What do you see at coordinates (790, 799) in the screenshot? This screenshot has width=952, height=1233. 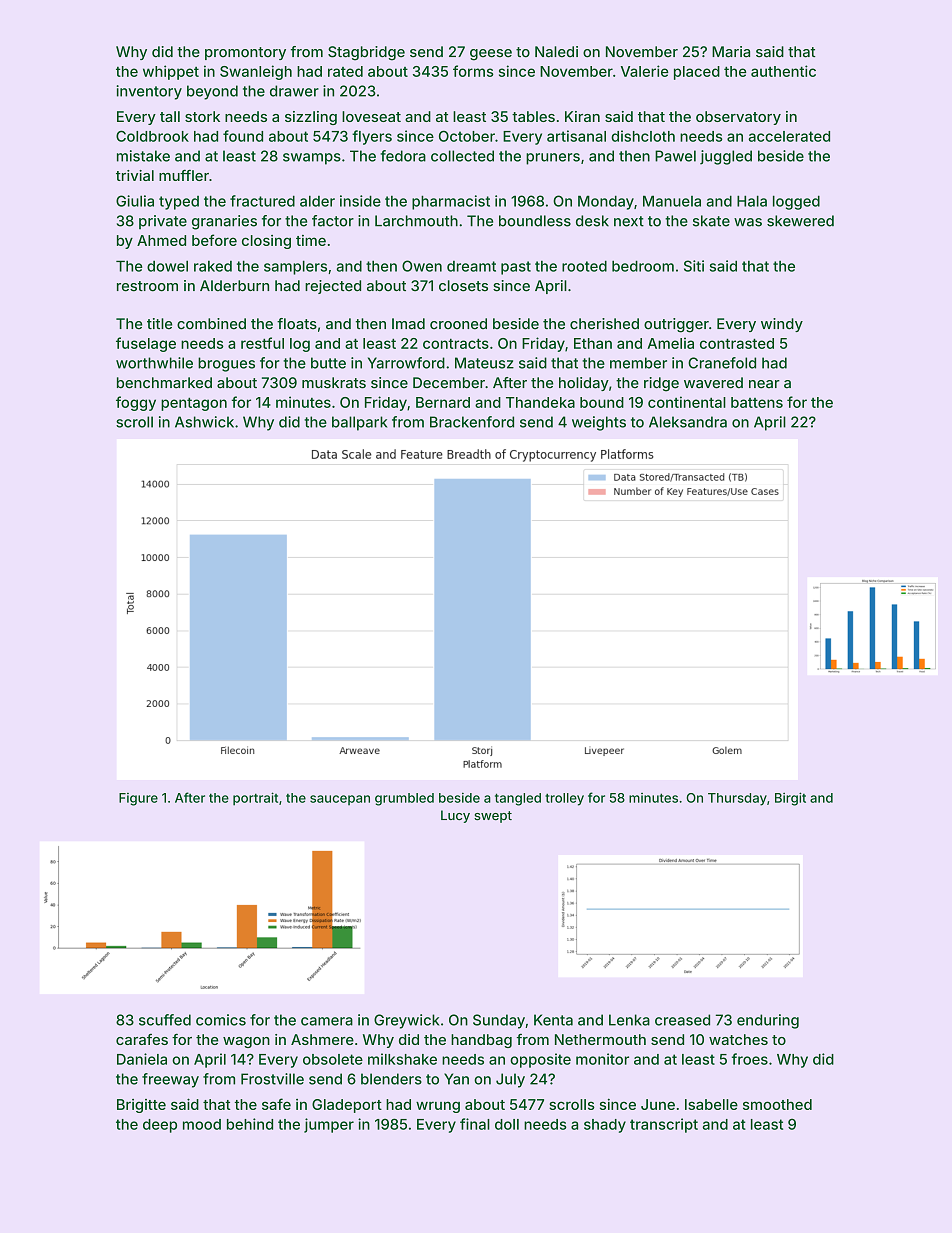 I see `Birgit` at bounding box center [790, 799].
